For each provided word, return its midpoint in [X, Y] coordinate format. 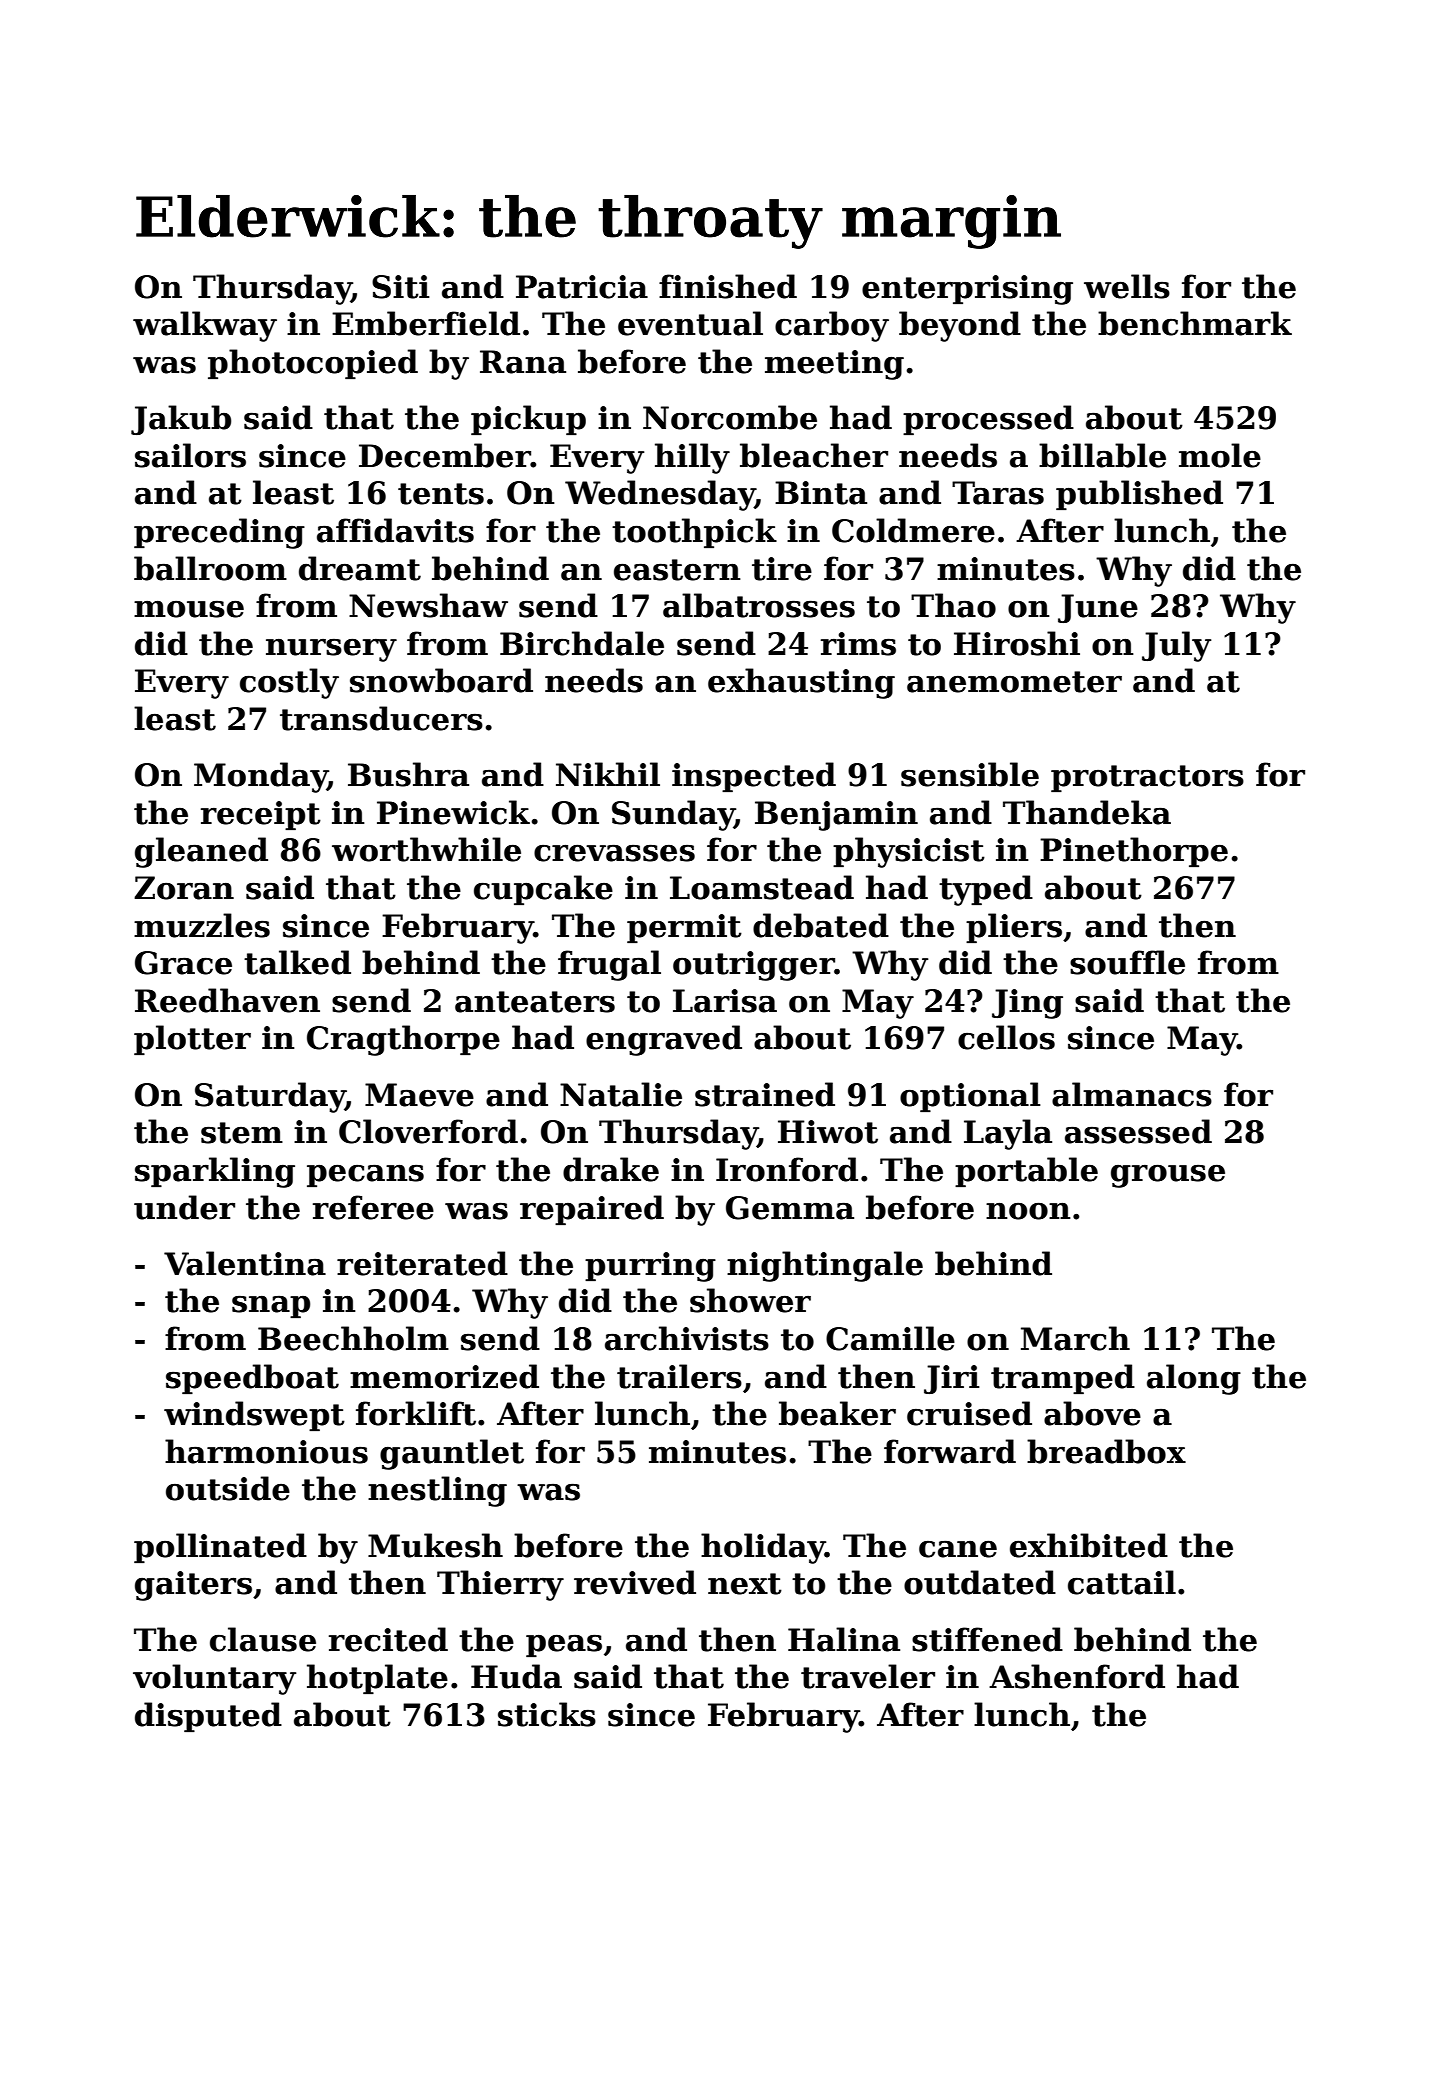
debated [821, 925]
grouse [1168, 1176]
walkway [205, 326]
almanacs [1132, 1094]
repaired [592, 1210]
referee [373, 1207]
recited [388, 1639]
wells [1127, 286]
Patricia [582, 287]
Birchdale [582, 643]
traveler [868, 1676]
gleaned [201, 852]
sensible [970, 774]
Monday [261, 777]
